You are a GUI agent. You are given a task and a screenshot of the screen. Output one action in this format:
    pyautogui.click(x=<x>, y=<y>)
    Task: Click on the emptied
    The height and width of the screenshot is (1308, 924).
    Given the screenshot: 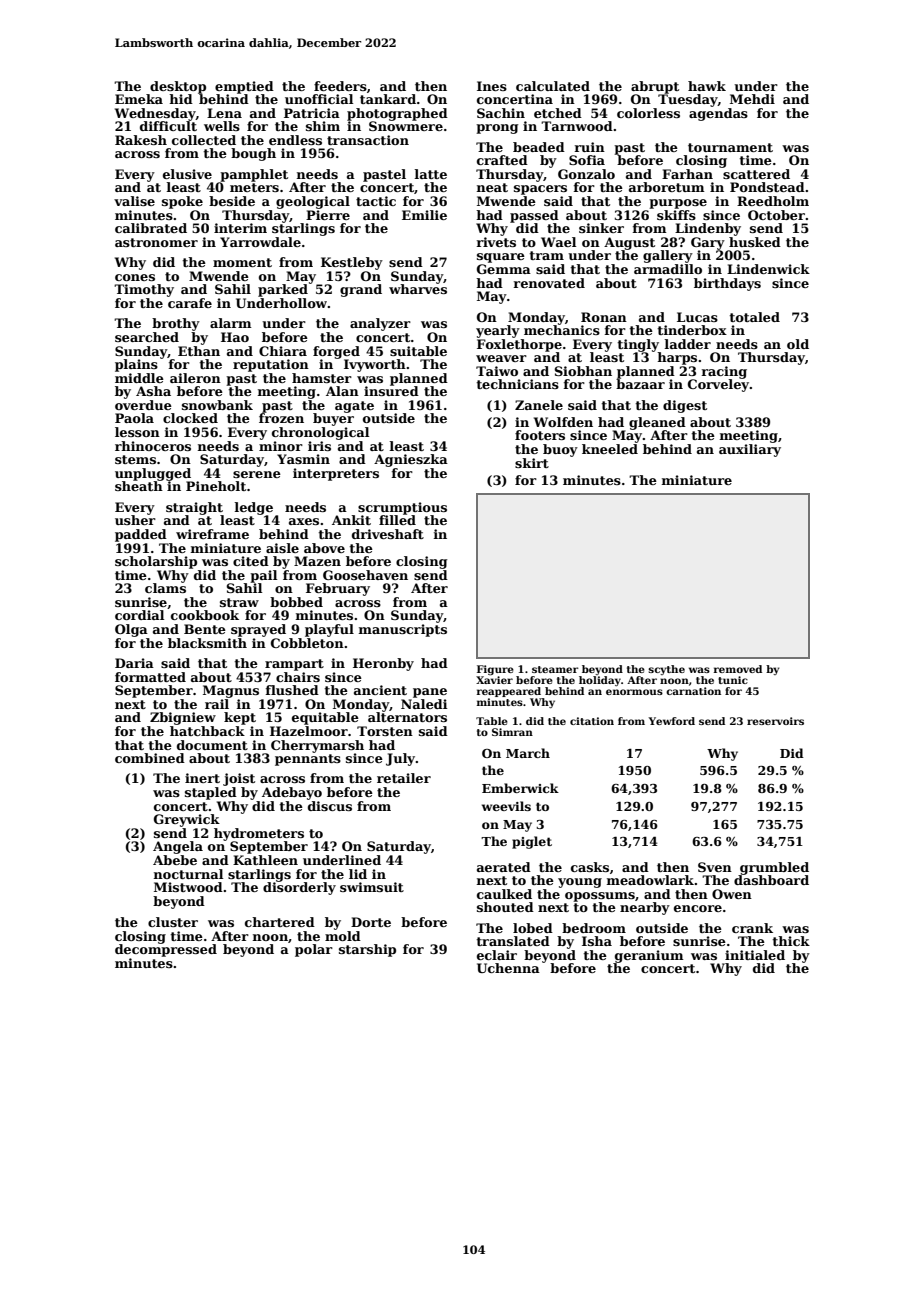 What is the action you would take?
    pyautogui.click(x=244, y=87)
